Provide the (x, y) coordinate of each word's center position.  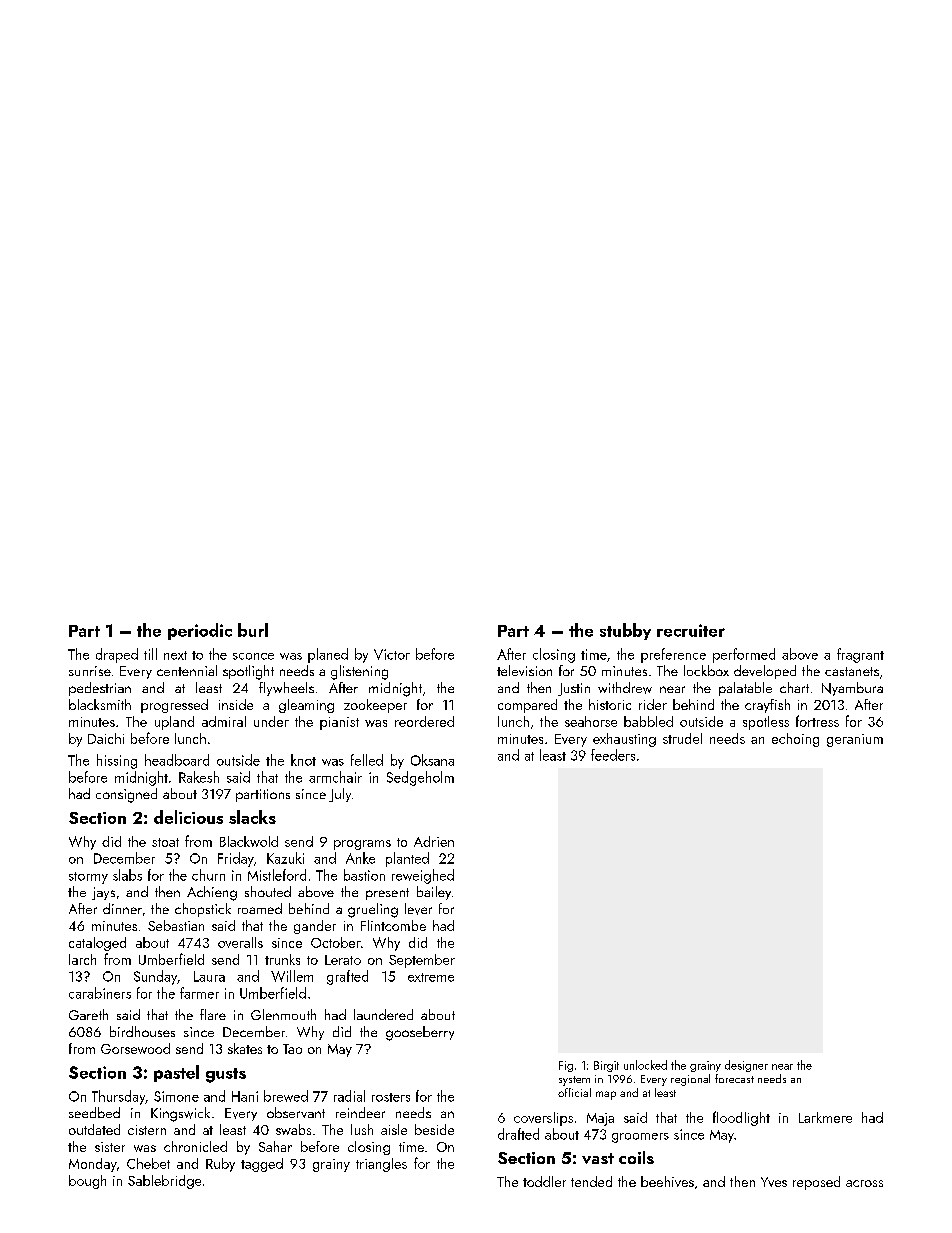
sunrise (90, 671)
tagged (262, 1165)
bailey (434, 893)
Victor (392, 654)
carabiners (100, 993)
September (422, 961)
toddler (544, 1181)
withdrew (625, 688)
